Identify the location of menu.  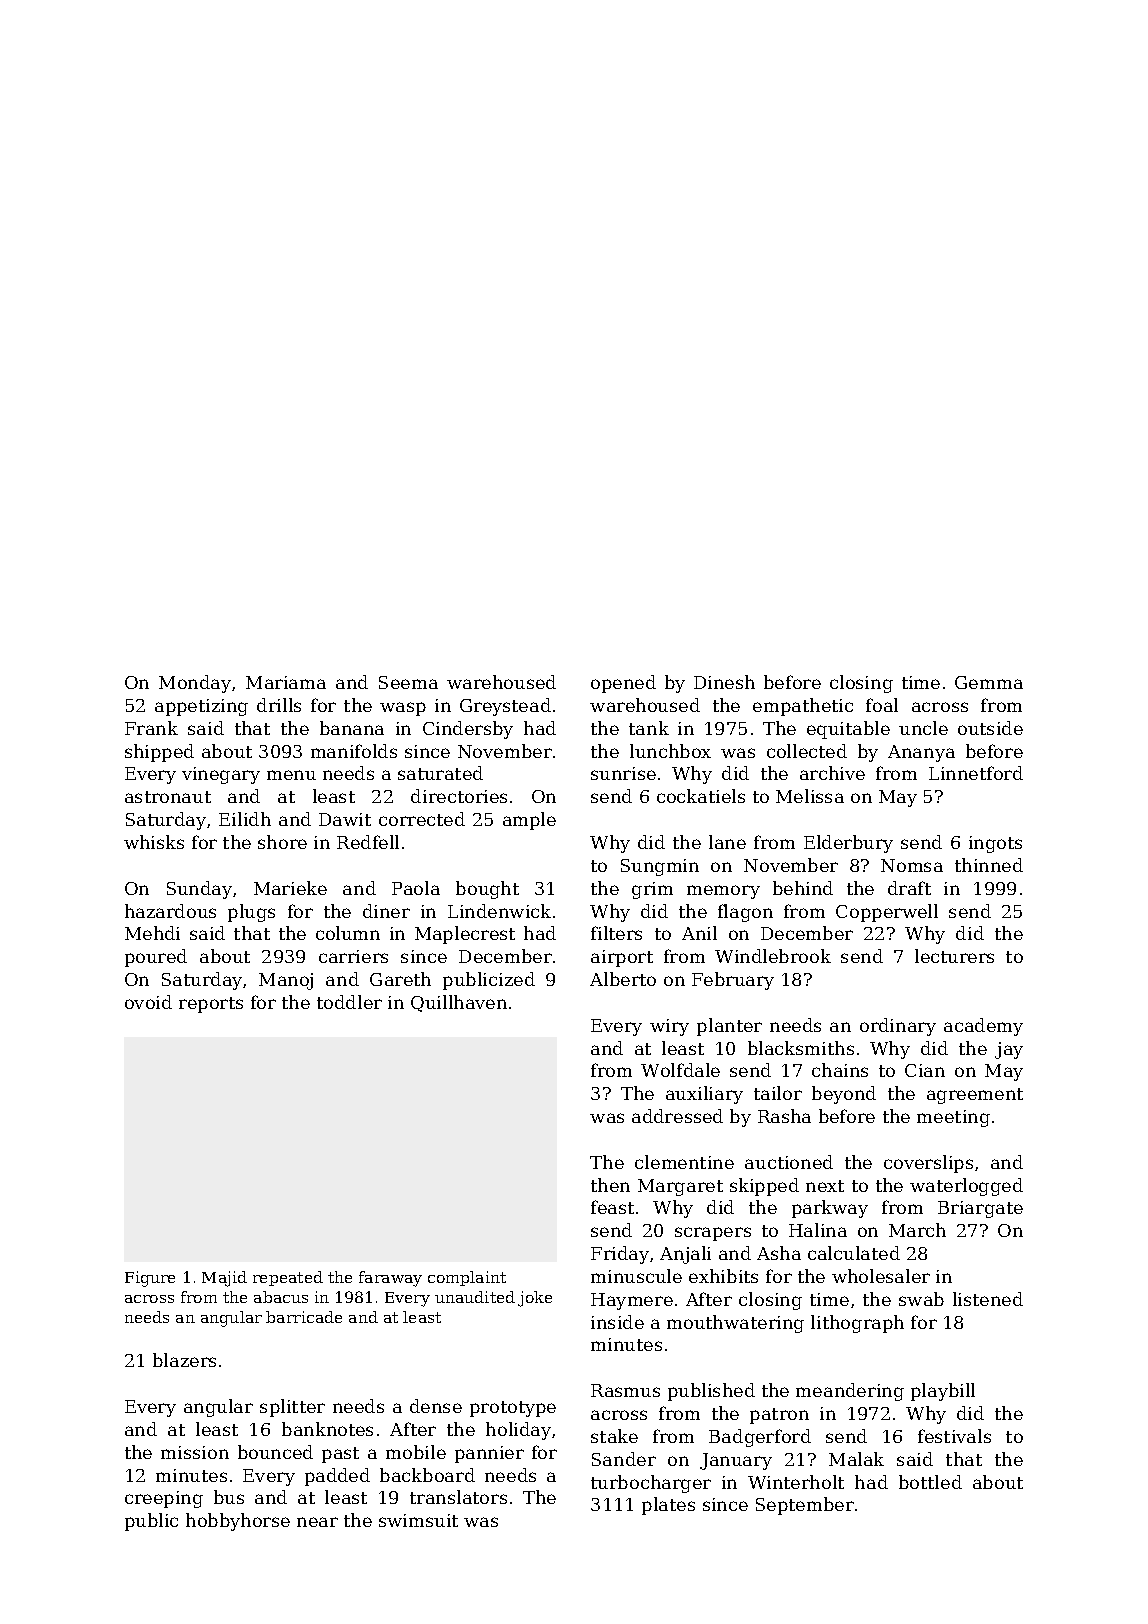
(291, 775).
